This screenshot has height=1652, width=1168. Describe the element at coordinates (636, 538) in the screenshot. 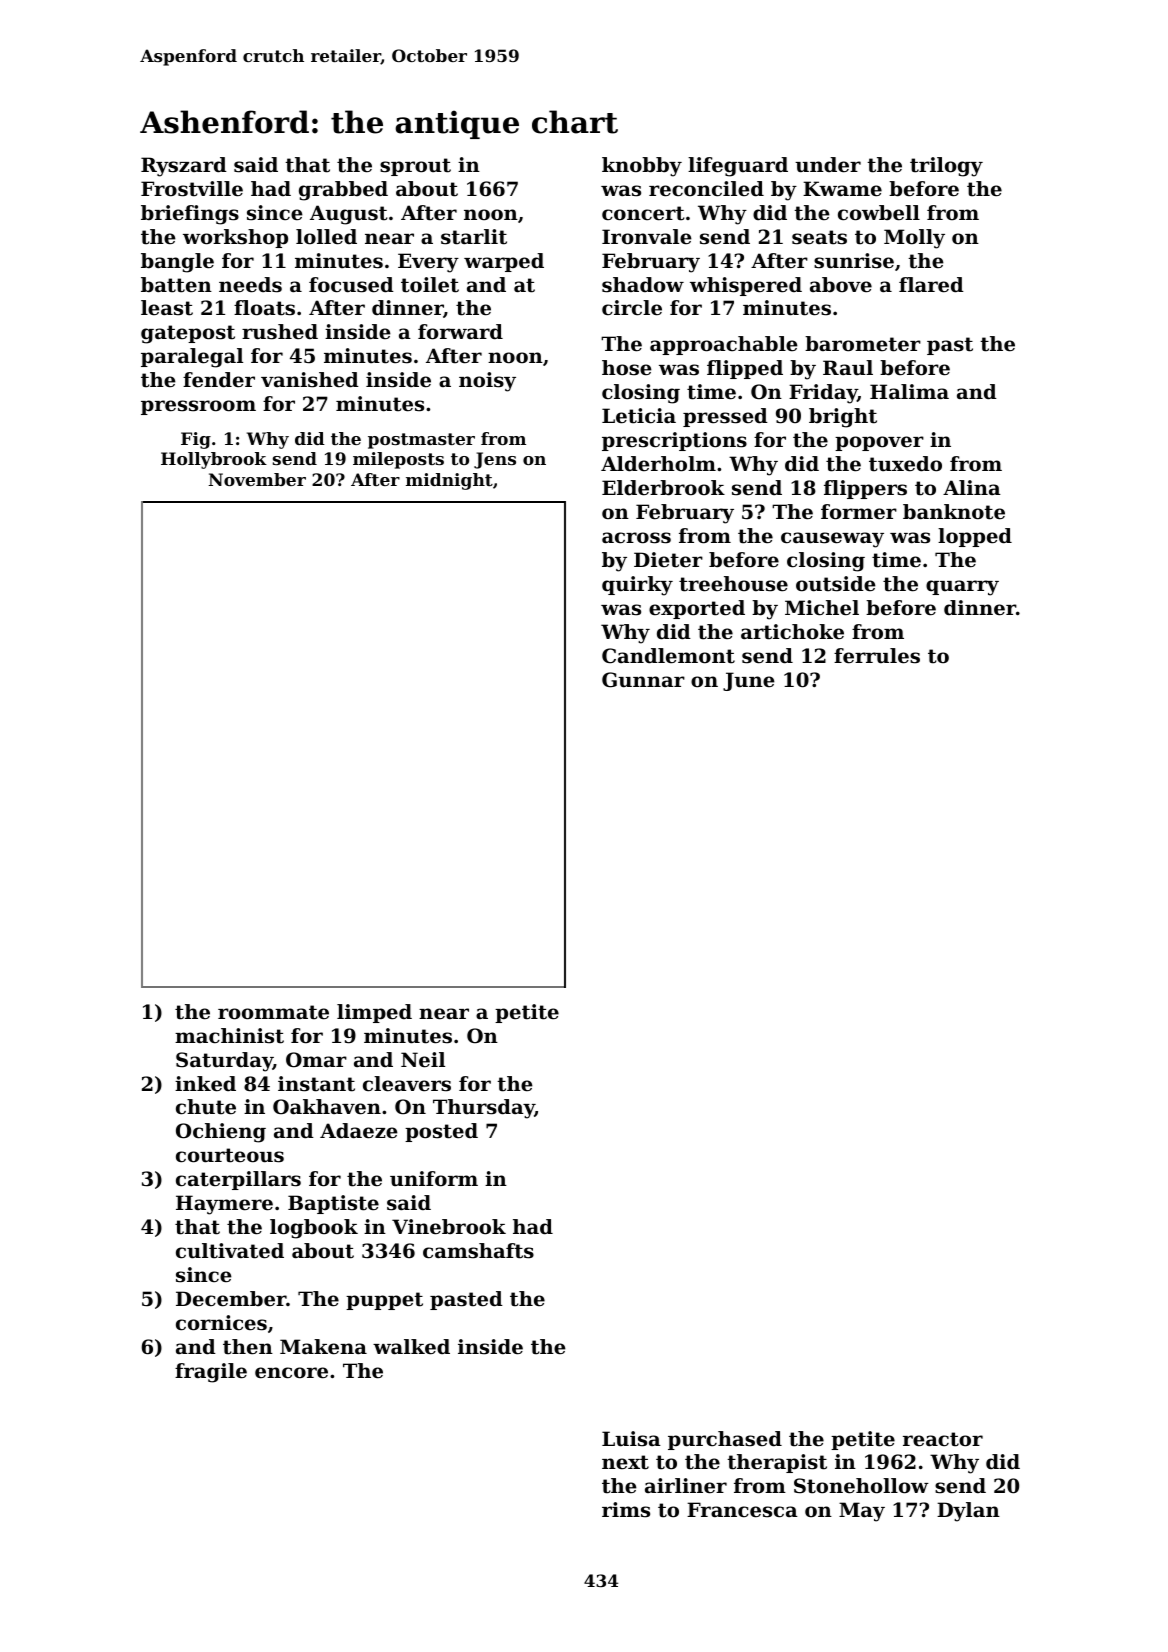

I see `across` at that location.
